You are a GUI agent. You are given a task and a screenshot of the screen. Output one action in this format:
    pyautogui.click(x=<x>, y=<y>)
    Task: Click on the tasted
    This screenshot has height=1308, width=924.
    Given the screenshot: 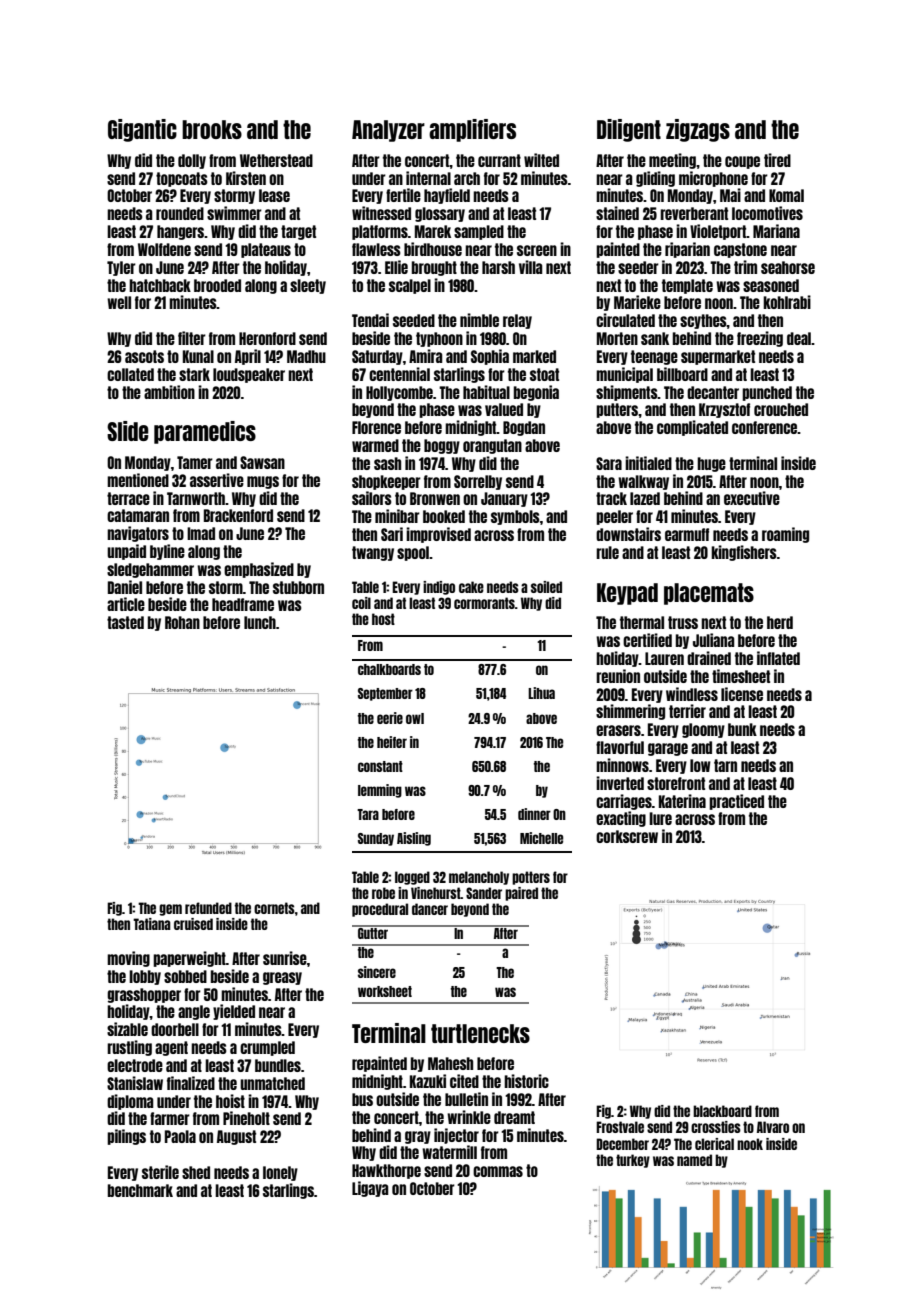 What is the action you would take?
    pyautogui.click(x=125, y=622)
